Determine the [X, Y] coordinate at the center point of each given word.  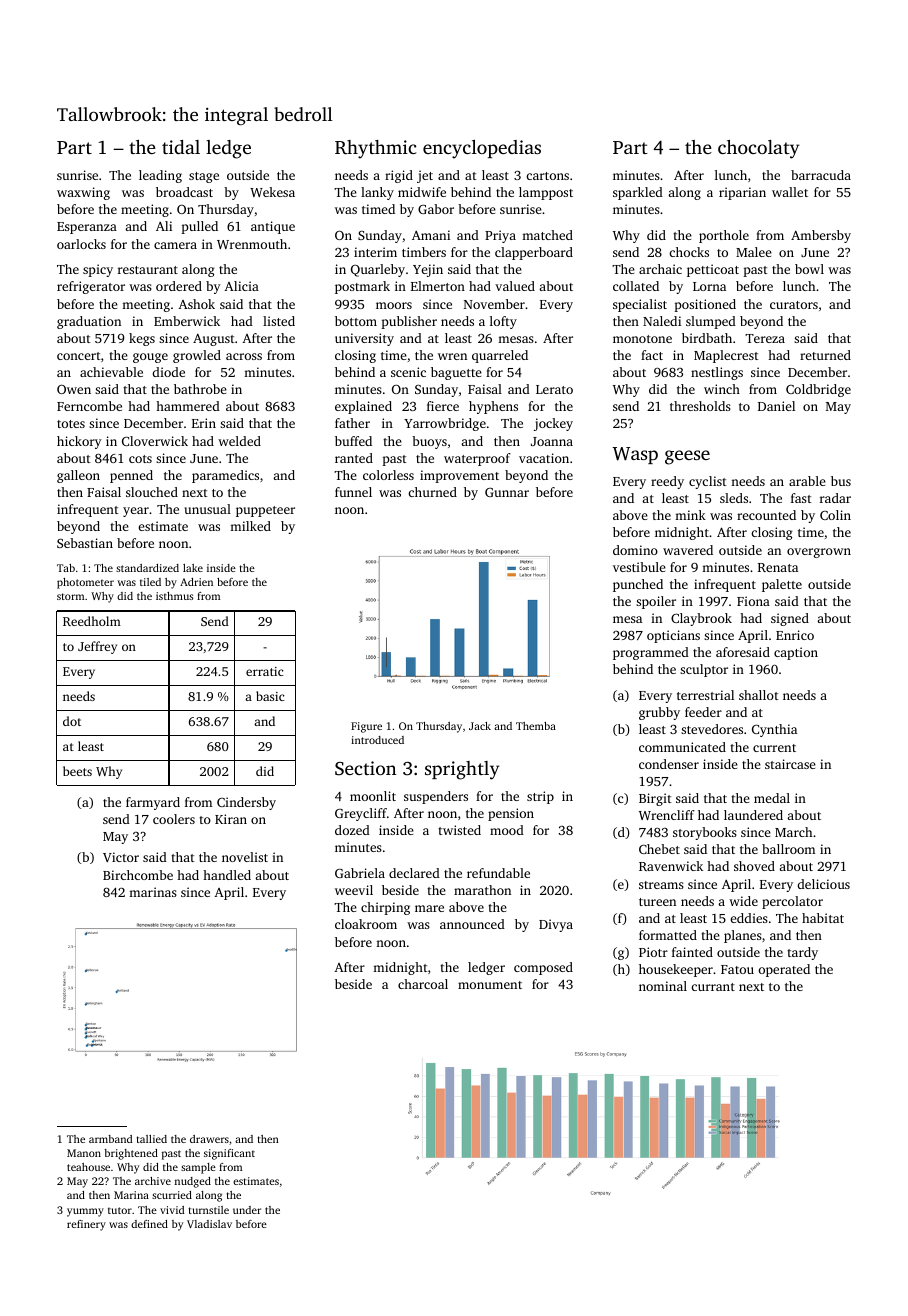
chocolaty [759, 149]
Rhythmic [375, 149]
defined [149, 1224]
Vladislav [209, 1224]
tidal [181, 147]
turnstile [208, 1210]
